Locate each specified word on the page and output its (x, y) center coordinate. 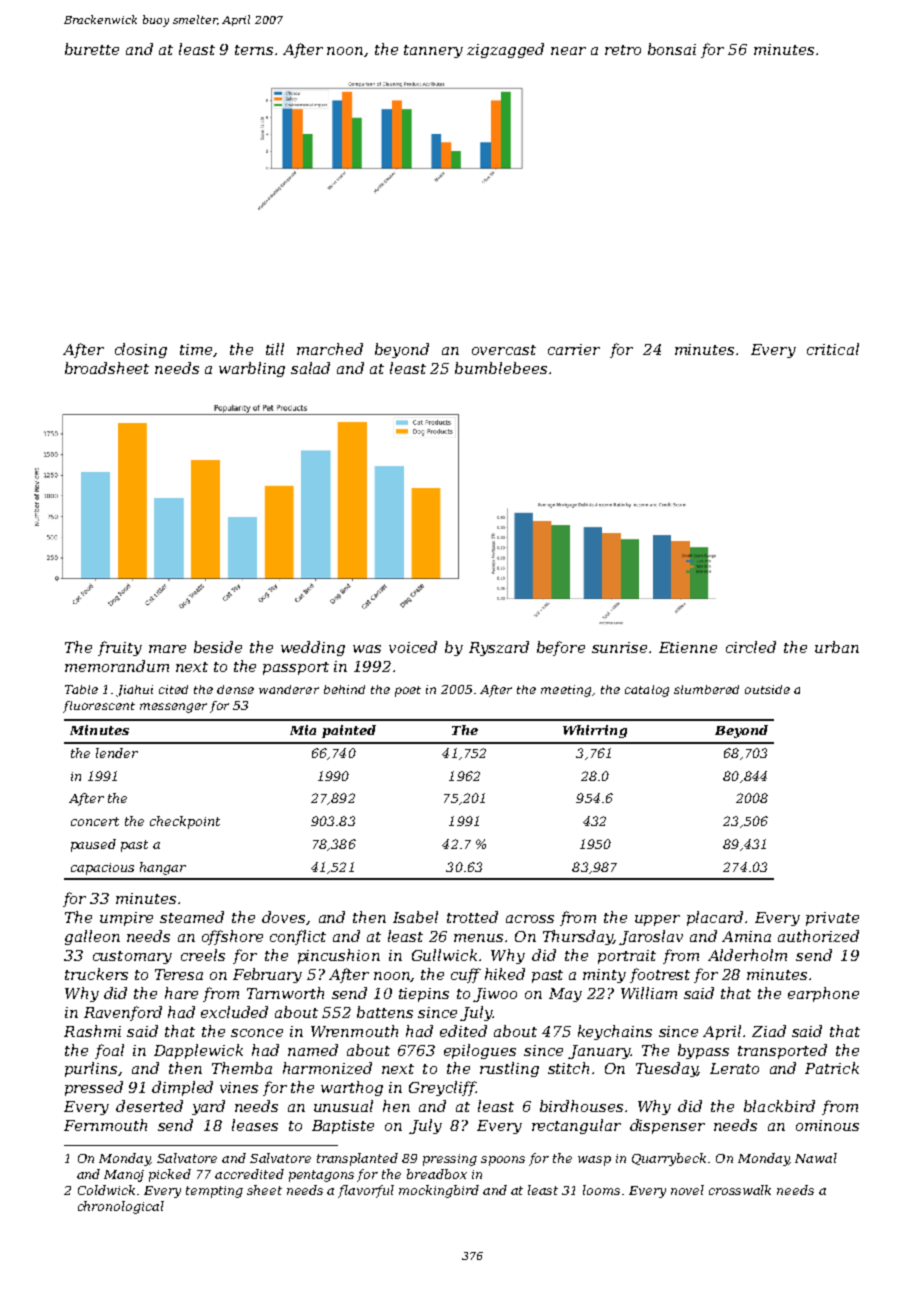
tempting (214, 1192)
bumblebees (501, 368)
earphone (823, 994)
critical (833, 349)
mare (167, 649)
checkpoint (185, 822)
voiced (413, 647)
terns (254, 50)
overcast (504, 350)
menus (478, 938)
